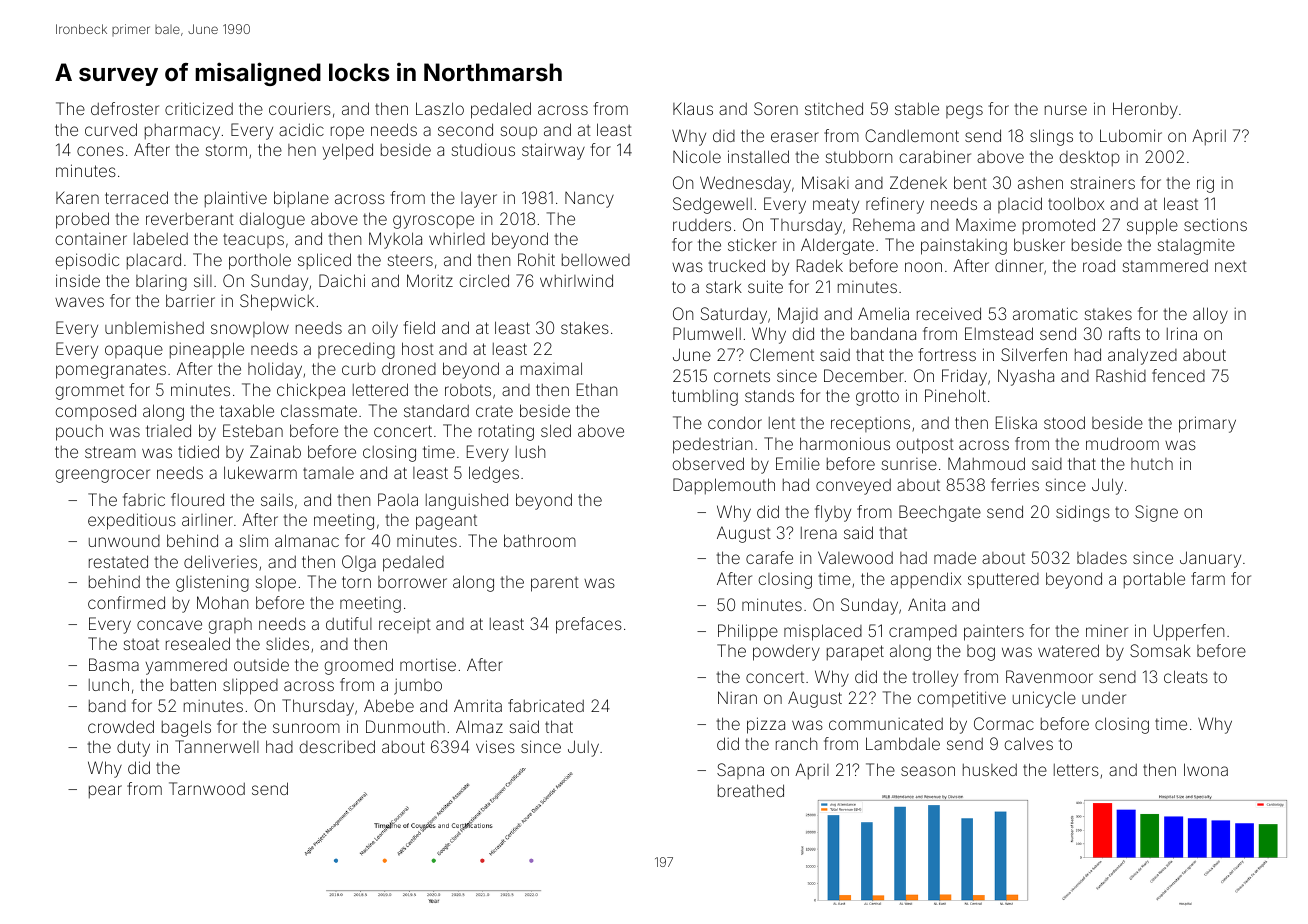  I want to click on defroster, so click(125, 108).
